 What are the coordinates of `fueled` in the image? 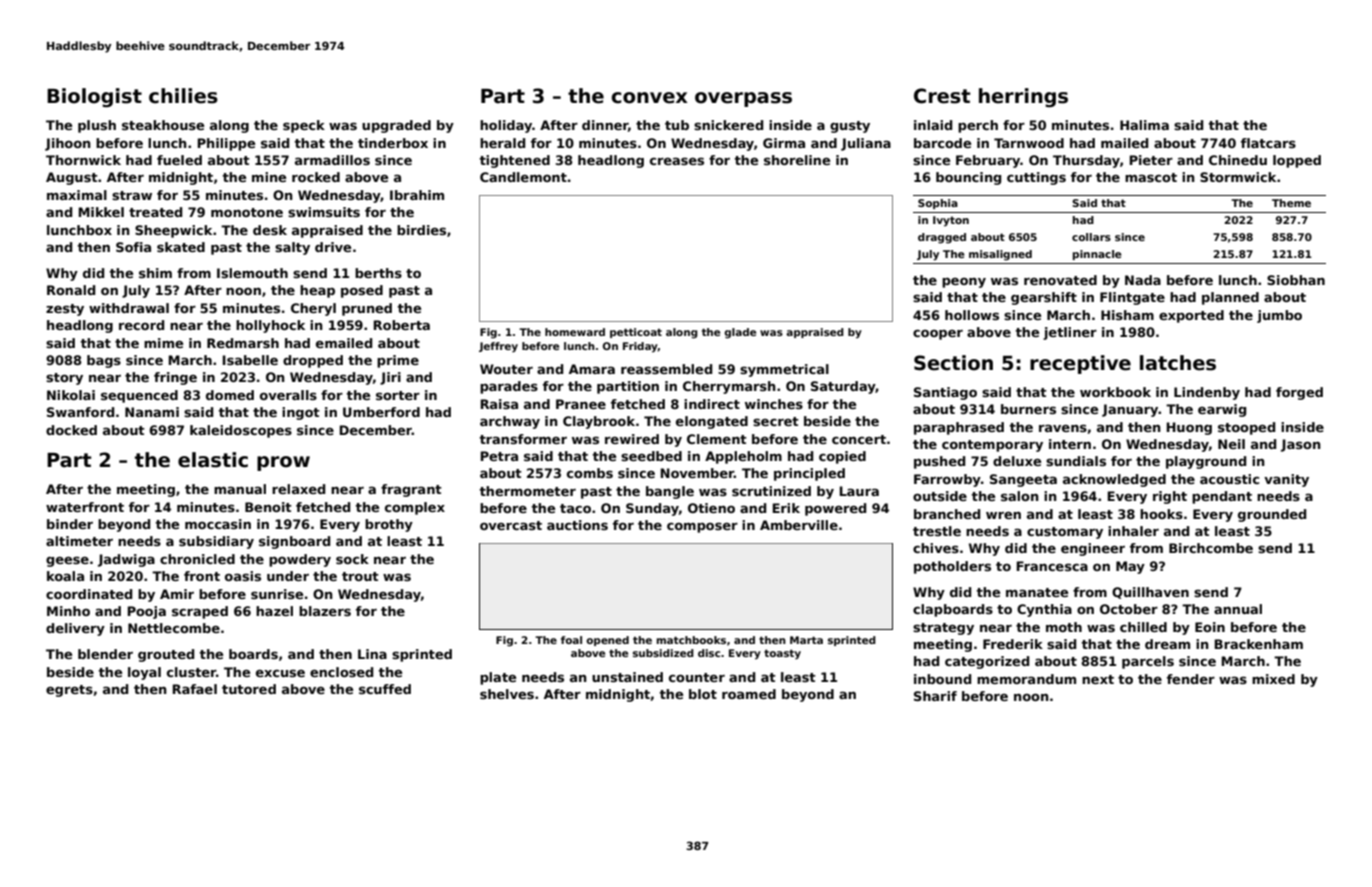 It's located at (179, 160).
